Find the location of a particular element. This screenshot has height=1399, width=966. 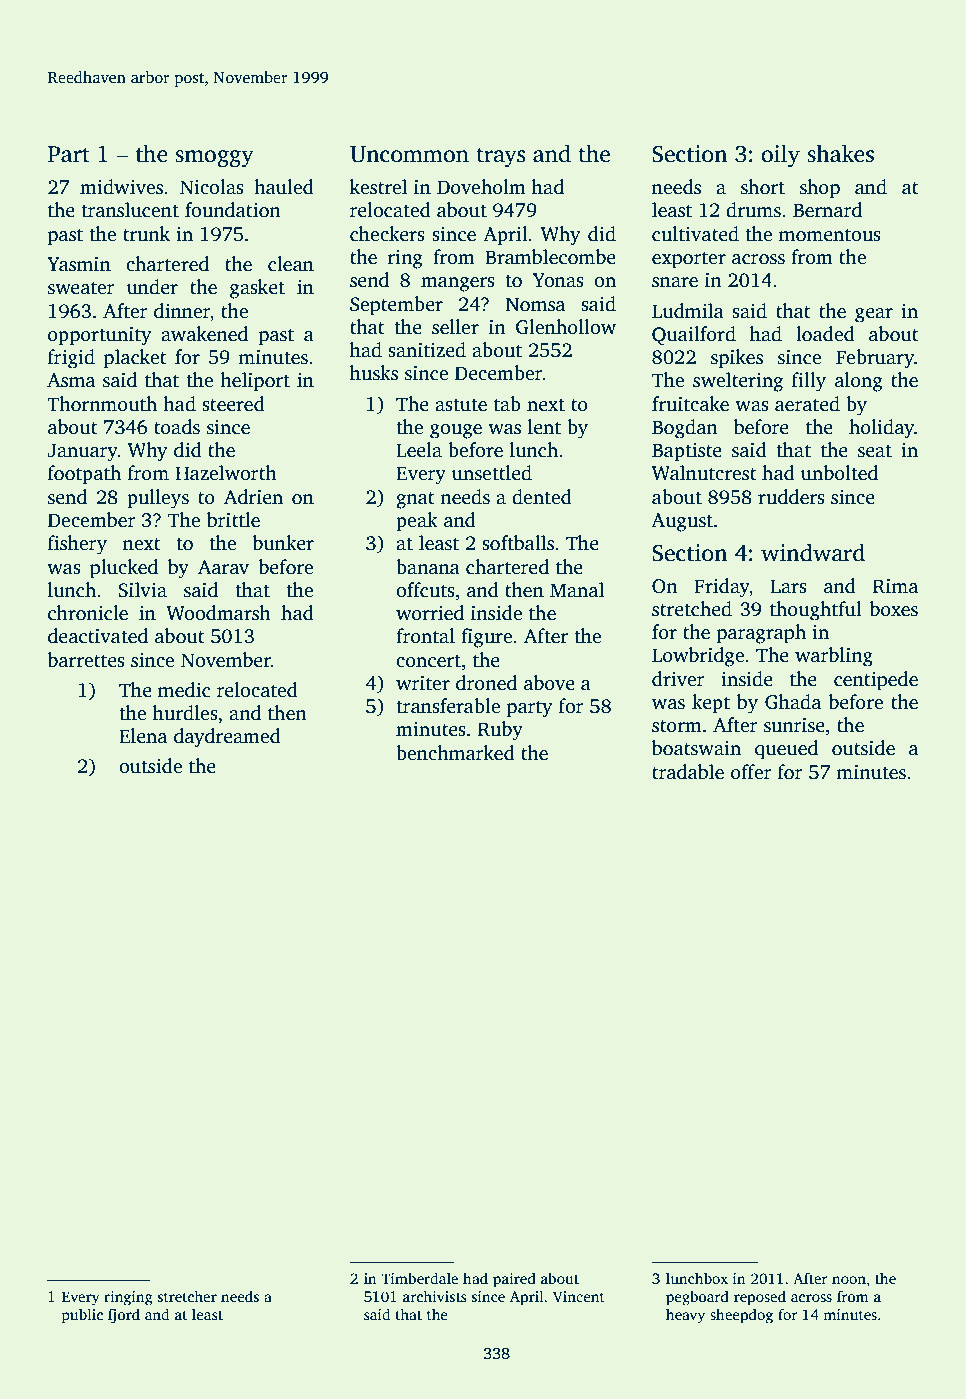

lent is located at coordinates (544, 427).
